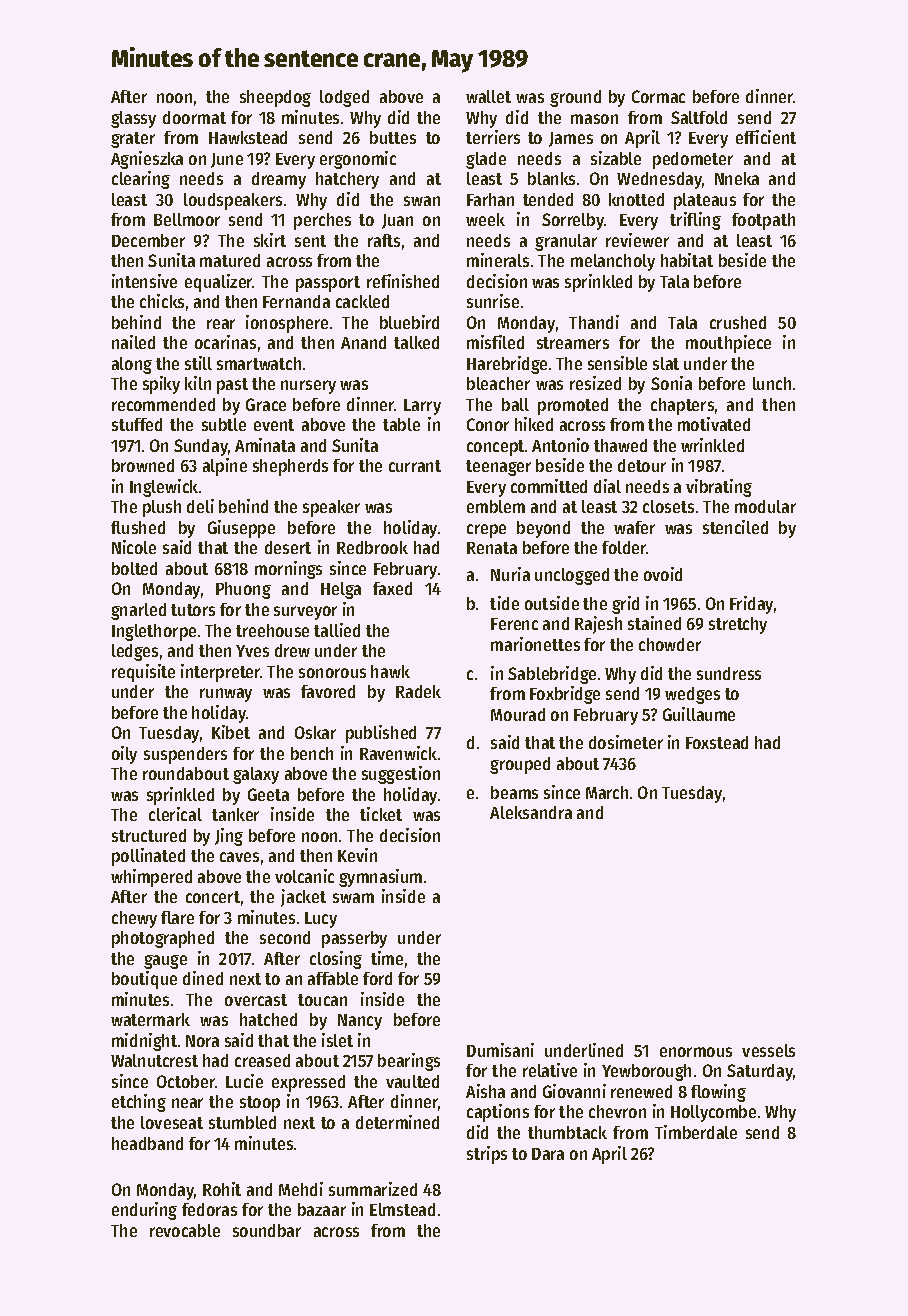 This page has width=908, height=1316. I want to click on Timberdale, so click(696, 1132).
